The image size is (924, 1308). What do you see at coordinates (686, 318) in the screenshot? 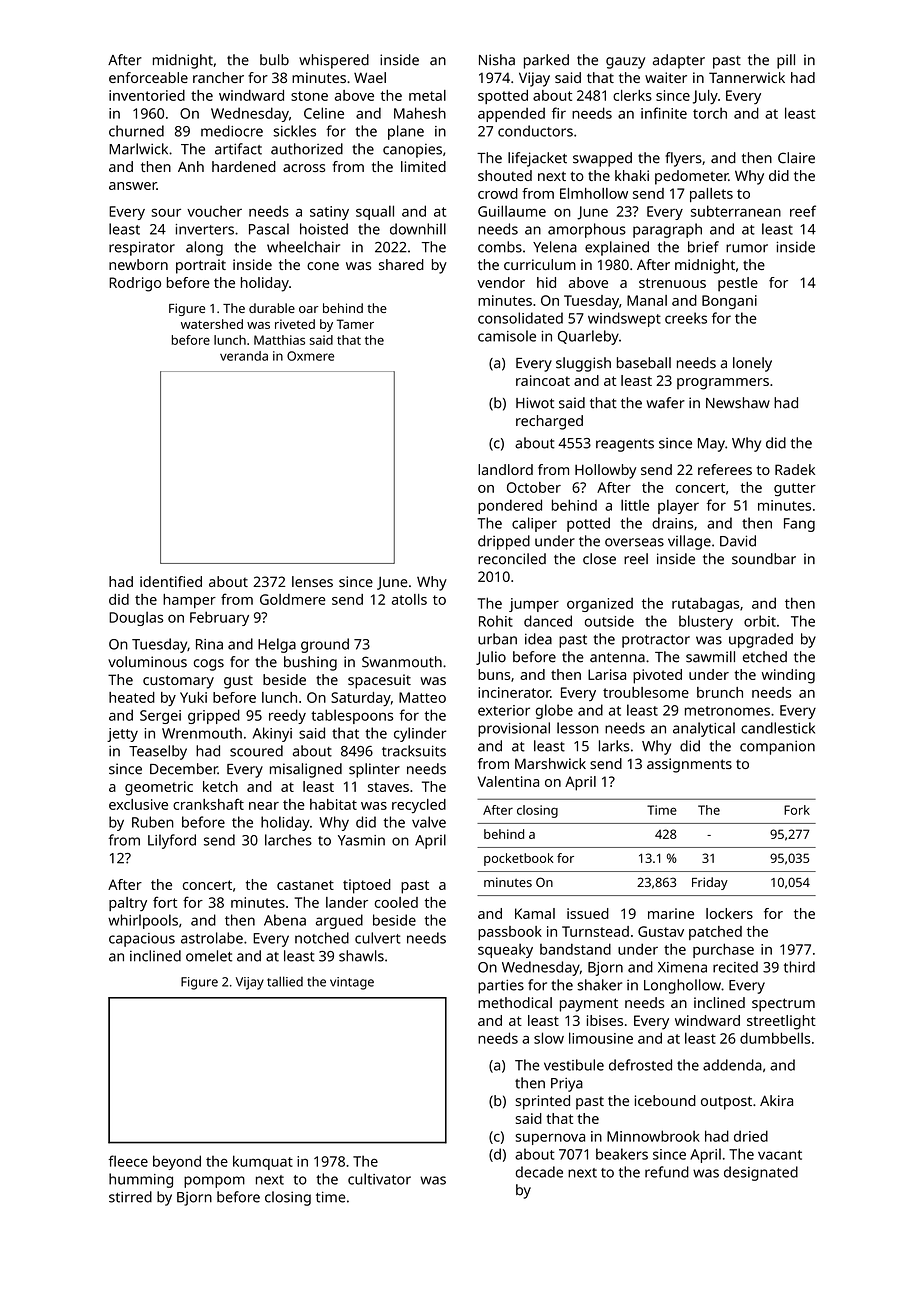
I see `creeks` at bounding box center [686, 318].
